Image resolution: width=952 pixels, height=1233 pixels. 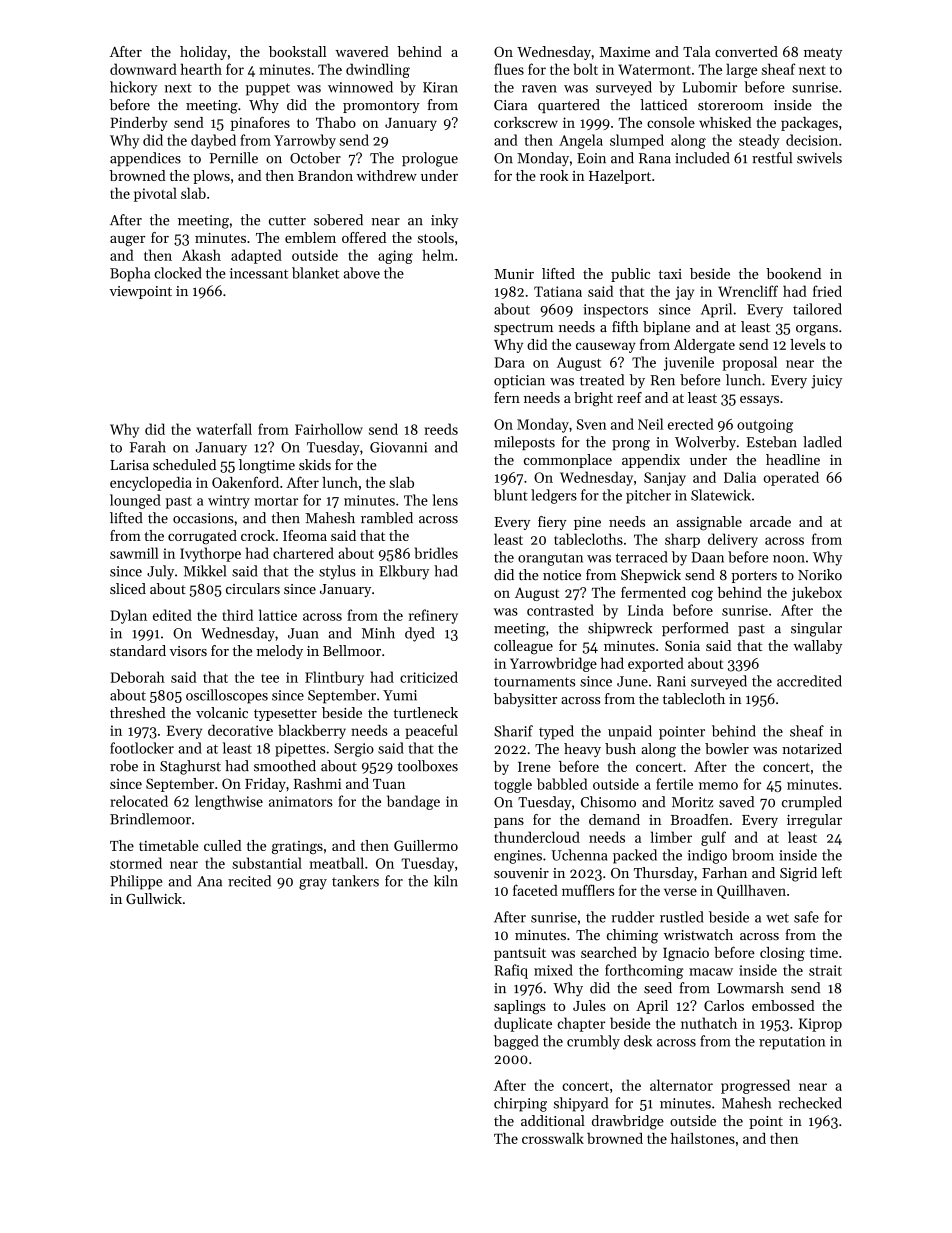 What do you see at coordinates (361, 273) in the screenshot?
I see `above` at bounding box center [361, 273].
